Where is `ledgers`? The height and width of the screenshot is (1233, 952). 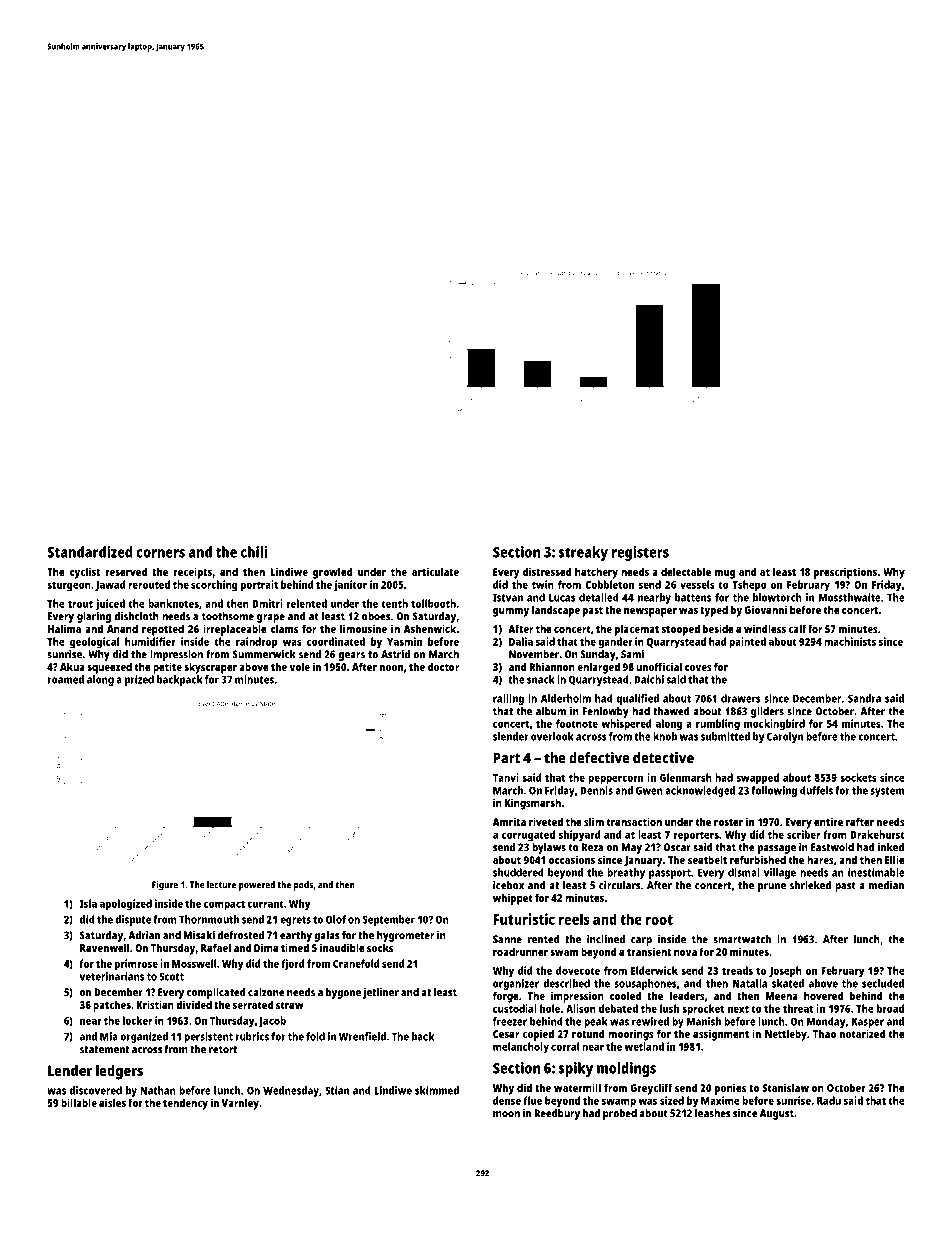 ledgers is located at coordinates (119, 1072).
